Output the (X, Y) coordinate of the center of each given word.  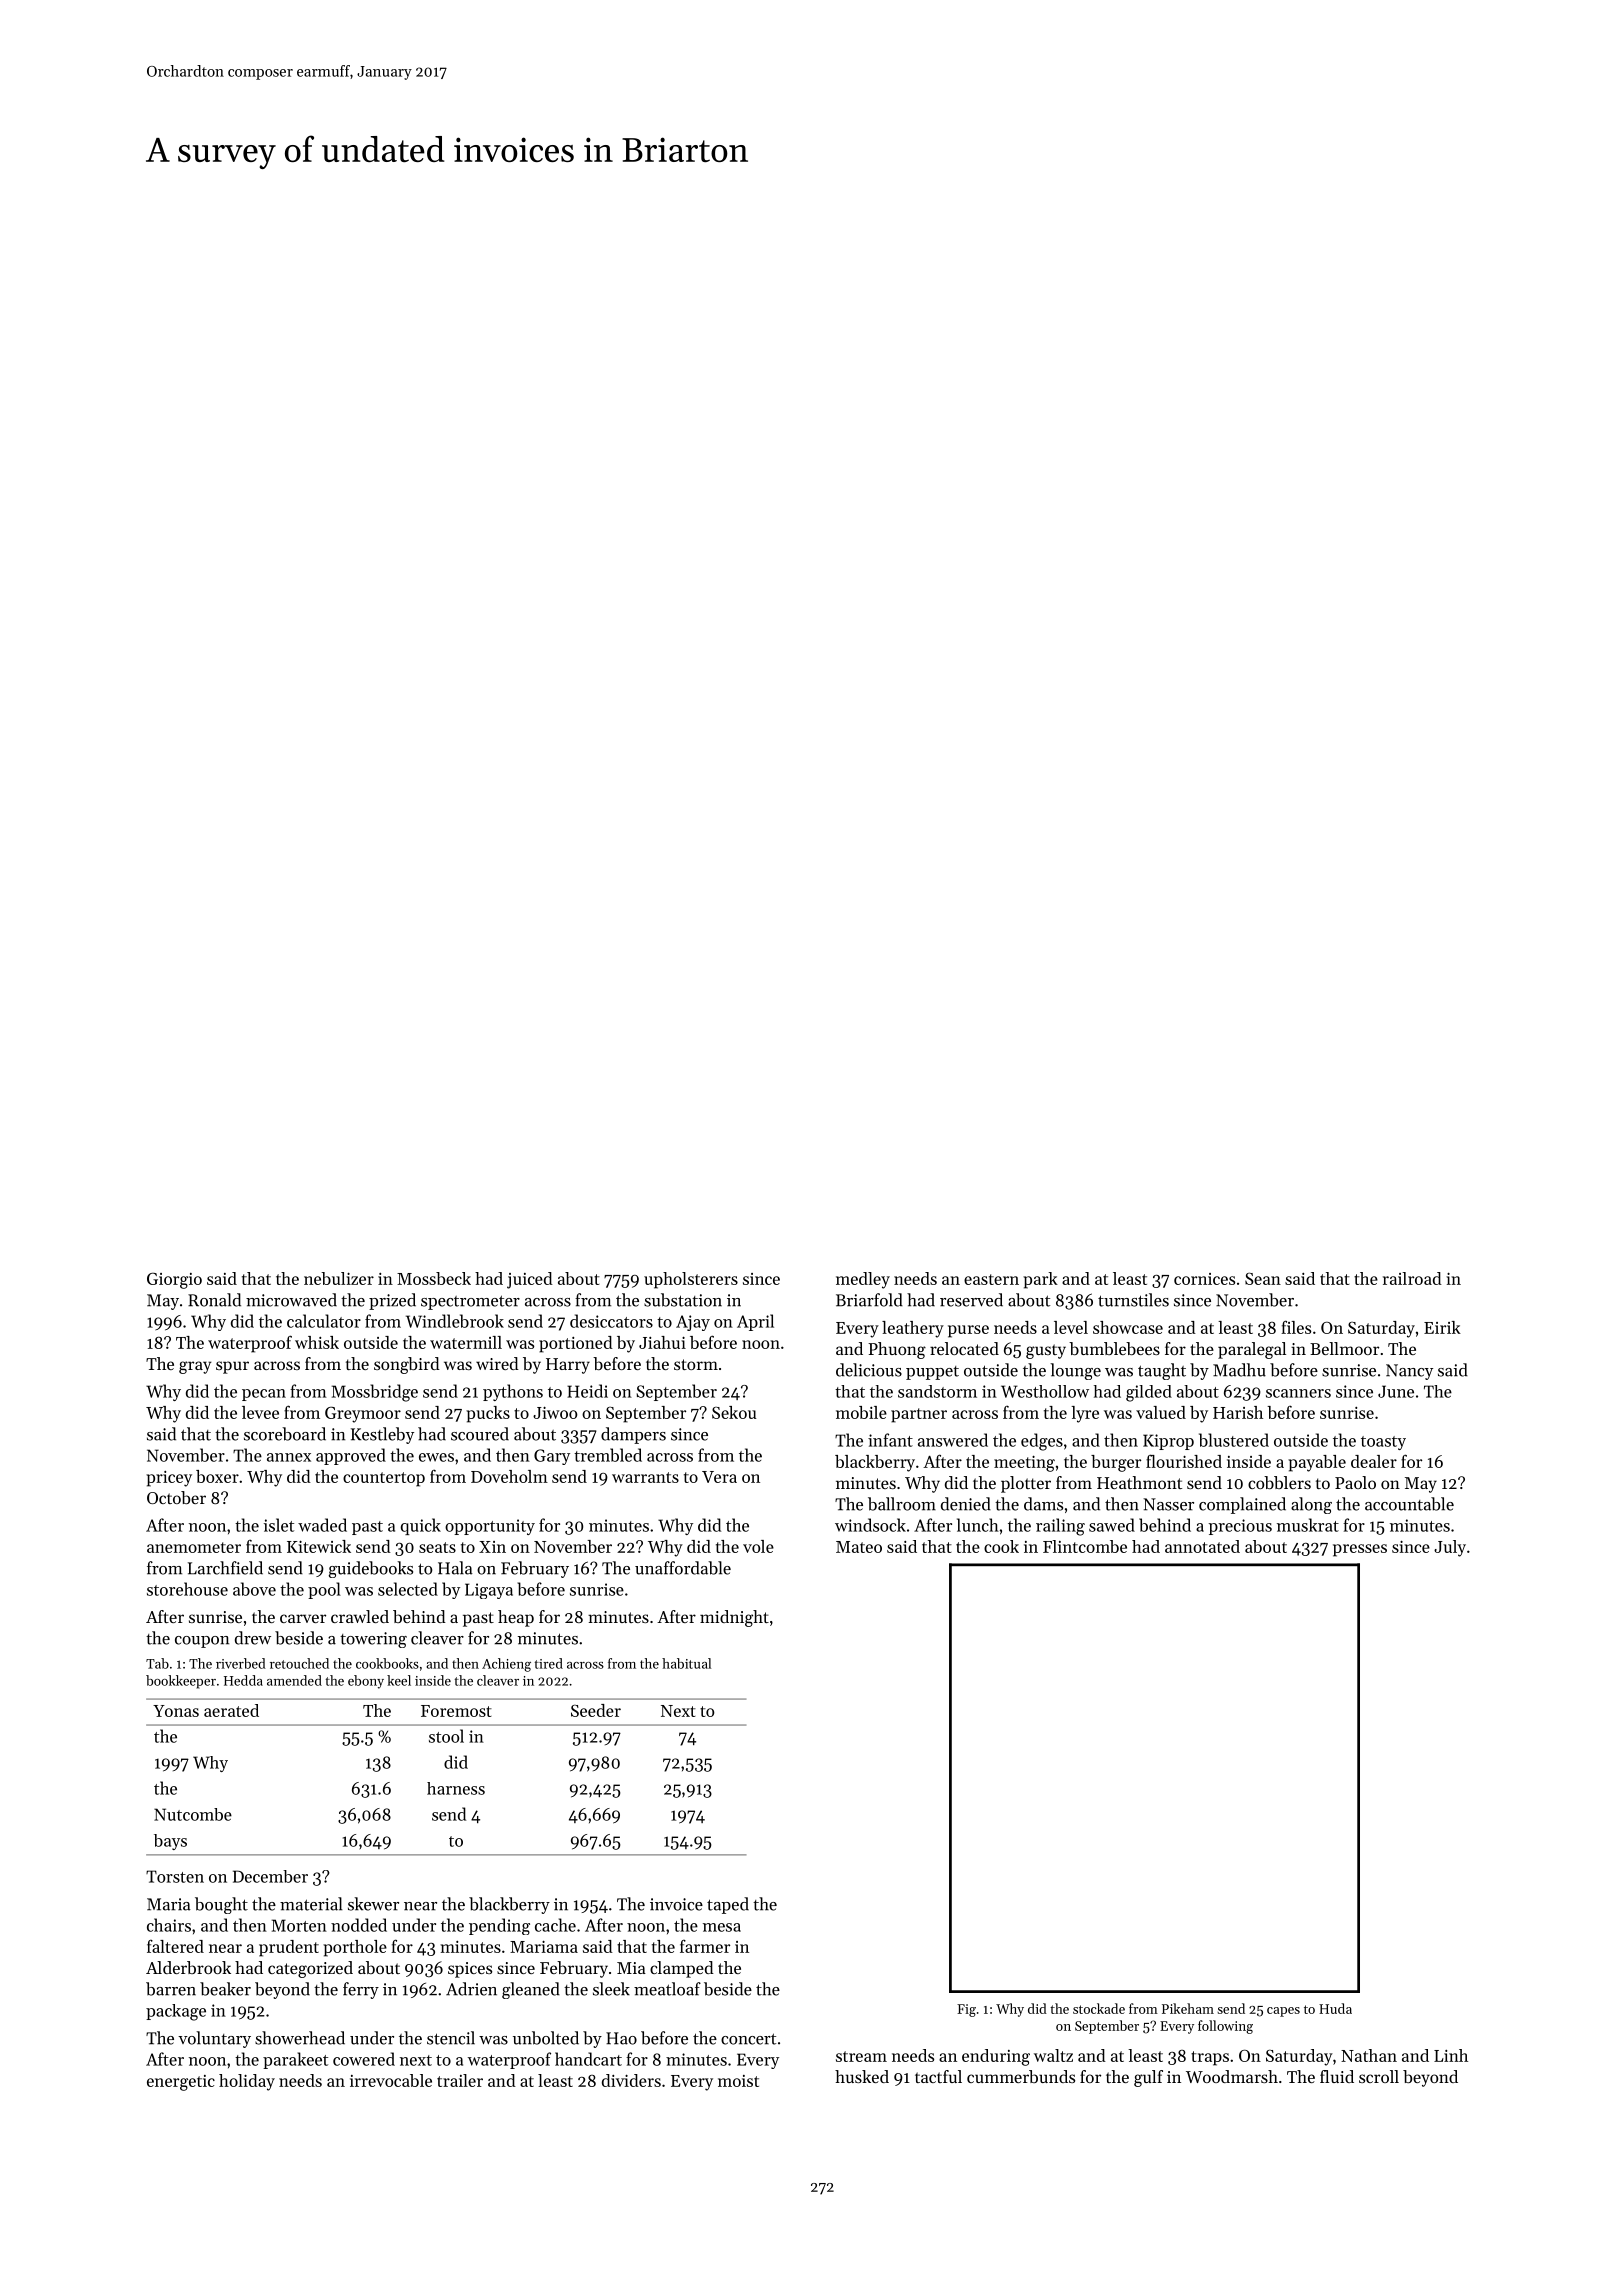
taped (728, 1905)
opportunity (490, 1527)
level (1071, 1327)
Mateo (859, 1547)
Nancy (1409, 1372)
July (1450, 1548)
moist (738, 2081)
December (270, 1876)
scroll (1379, 2076)
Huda (1335, 2008)
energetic (181, 2083)
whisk (317, 1342)
